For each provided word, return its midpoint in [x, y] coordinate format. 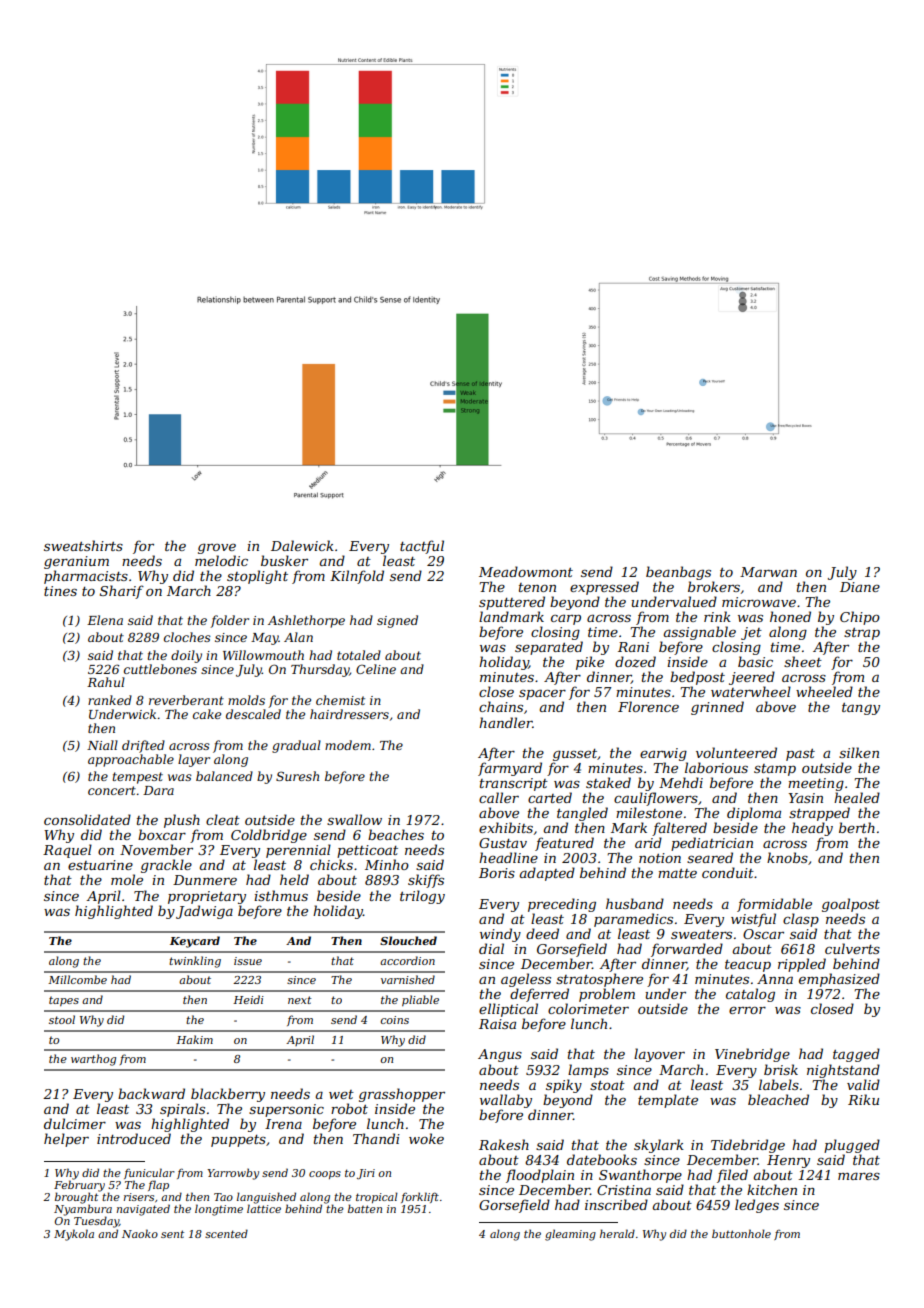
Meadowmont [526, 571]
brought [76, 1198]
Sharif [122, 592]
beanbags [678, 573]
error [747, 1010]
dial [491, 948]
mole [127, 879]
